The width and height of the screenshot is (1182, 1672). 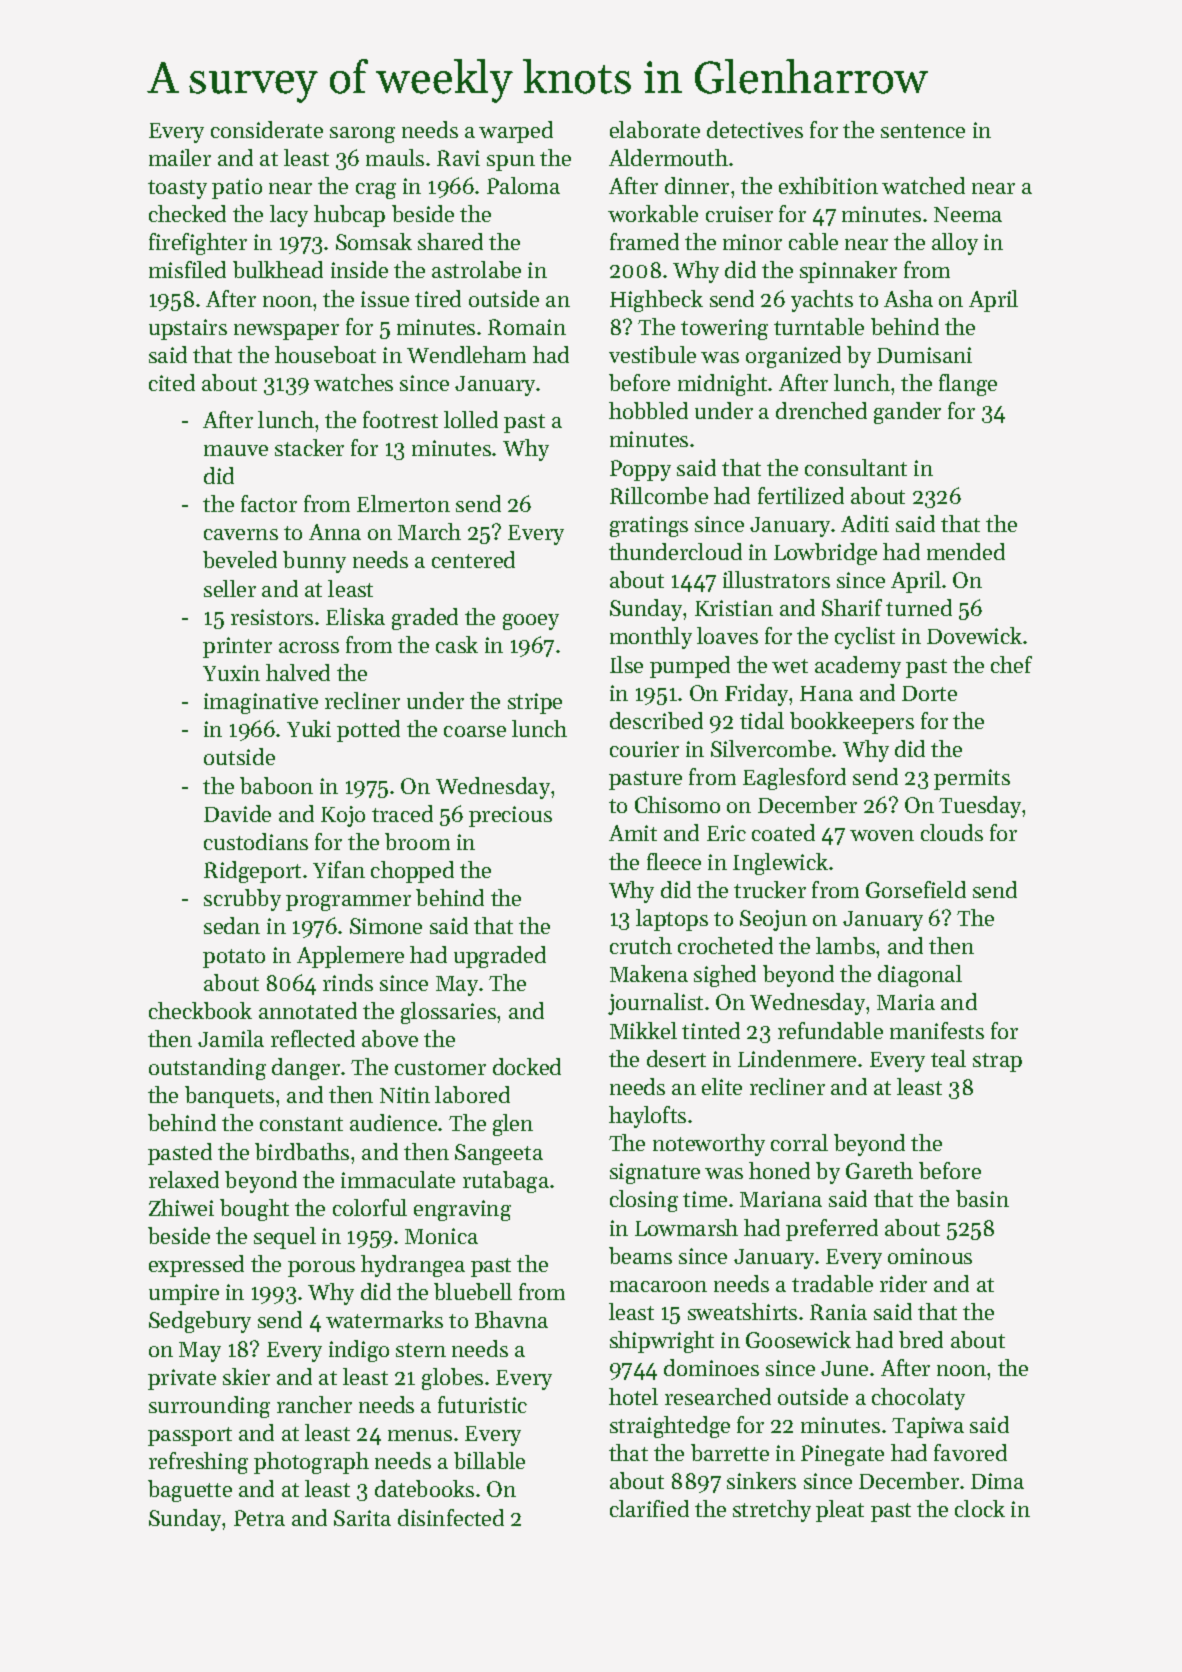 What do you see at coordinates (200, 1322) in the screenshot?
I see `Sedgebury` at bounding box center [200, 1322].
